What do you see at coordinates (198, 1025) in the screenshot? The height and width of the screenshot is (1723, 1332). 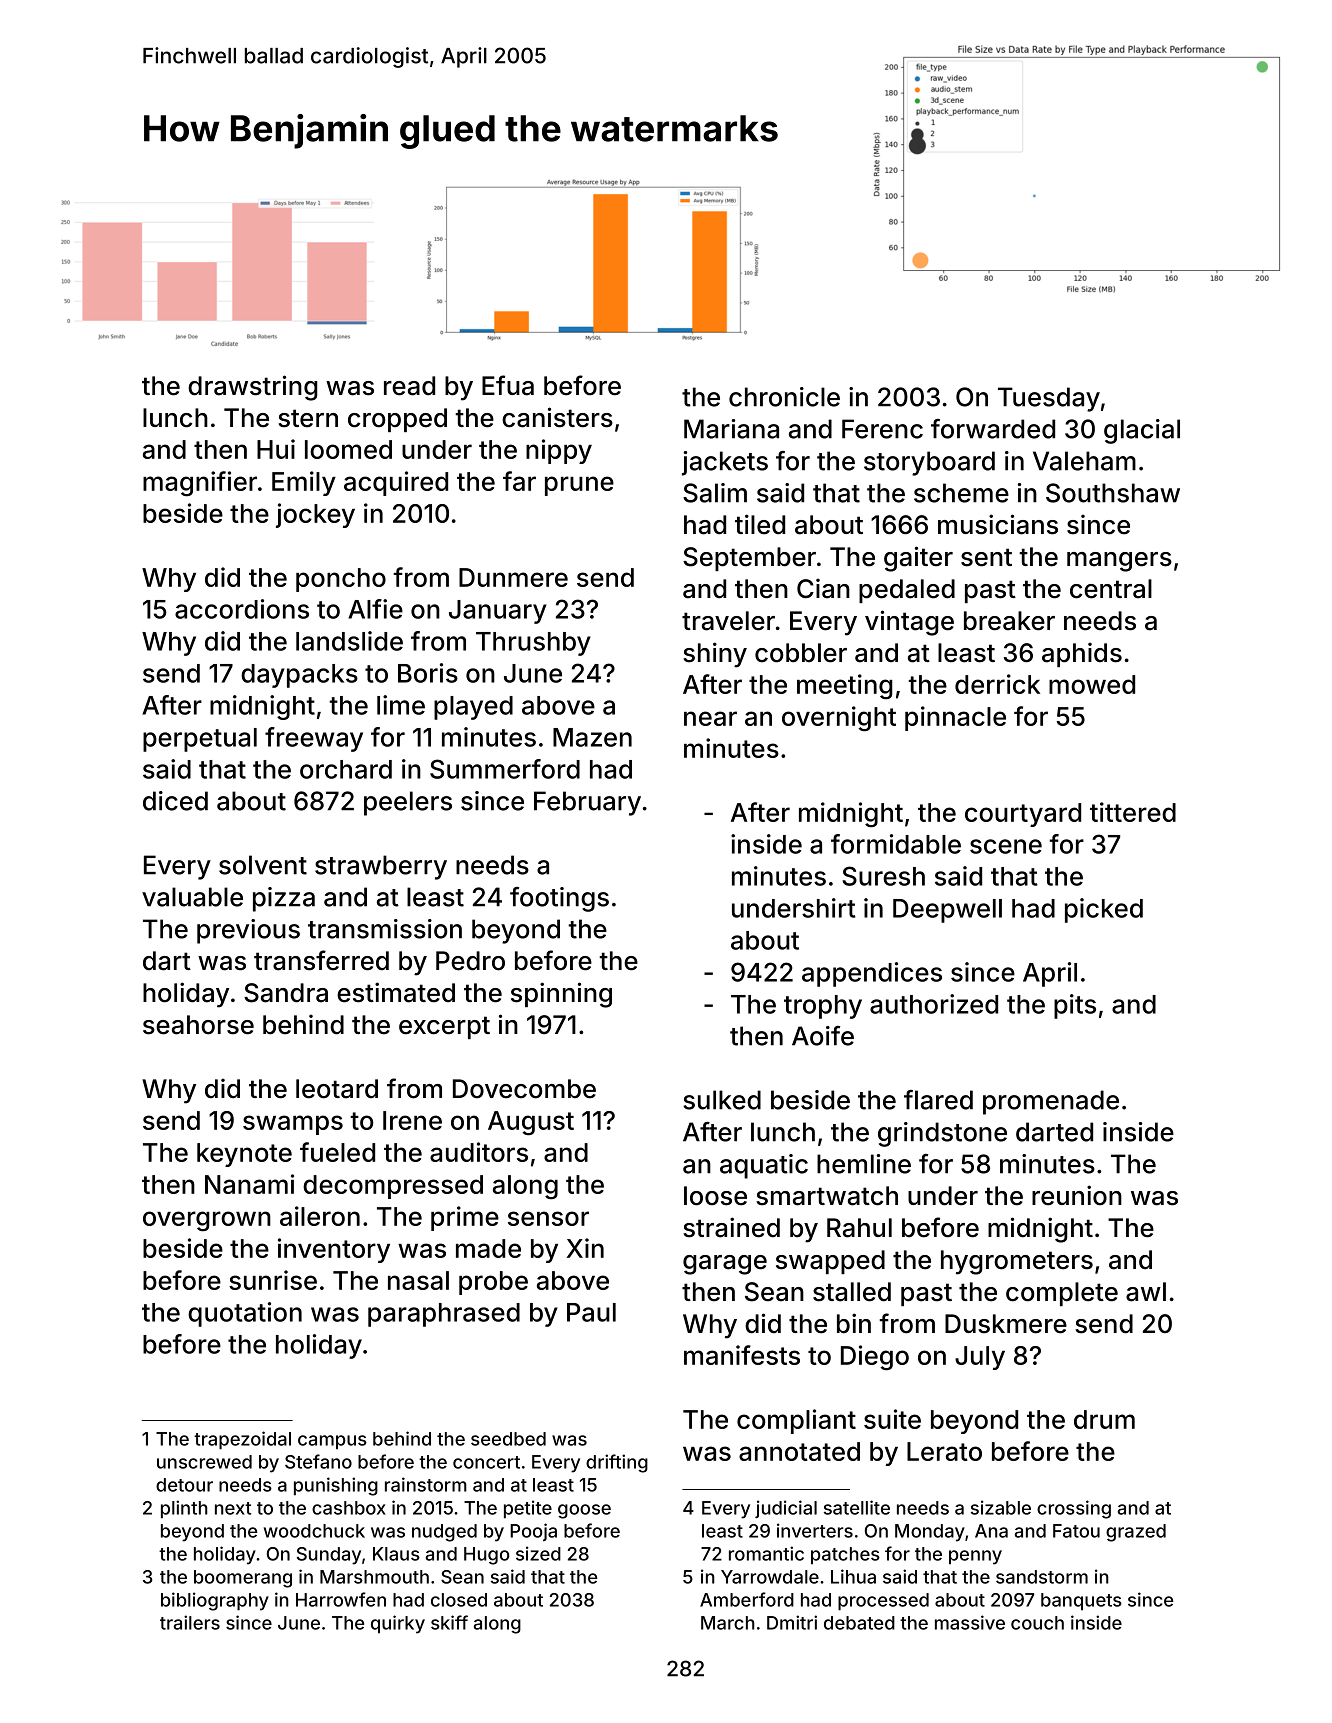 I see `seahorse` at bounding box center [198, 1025].
